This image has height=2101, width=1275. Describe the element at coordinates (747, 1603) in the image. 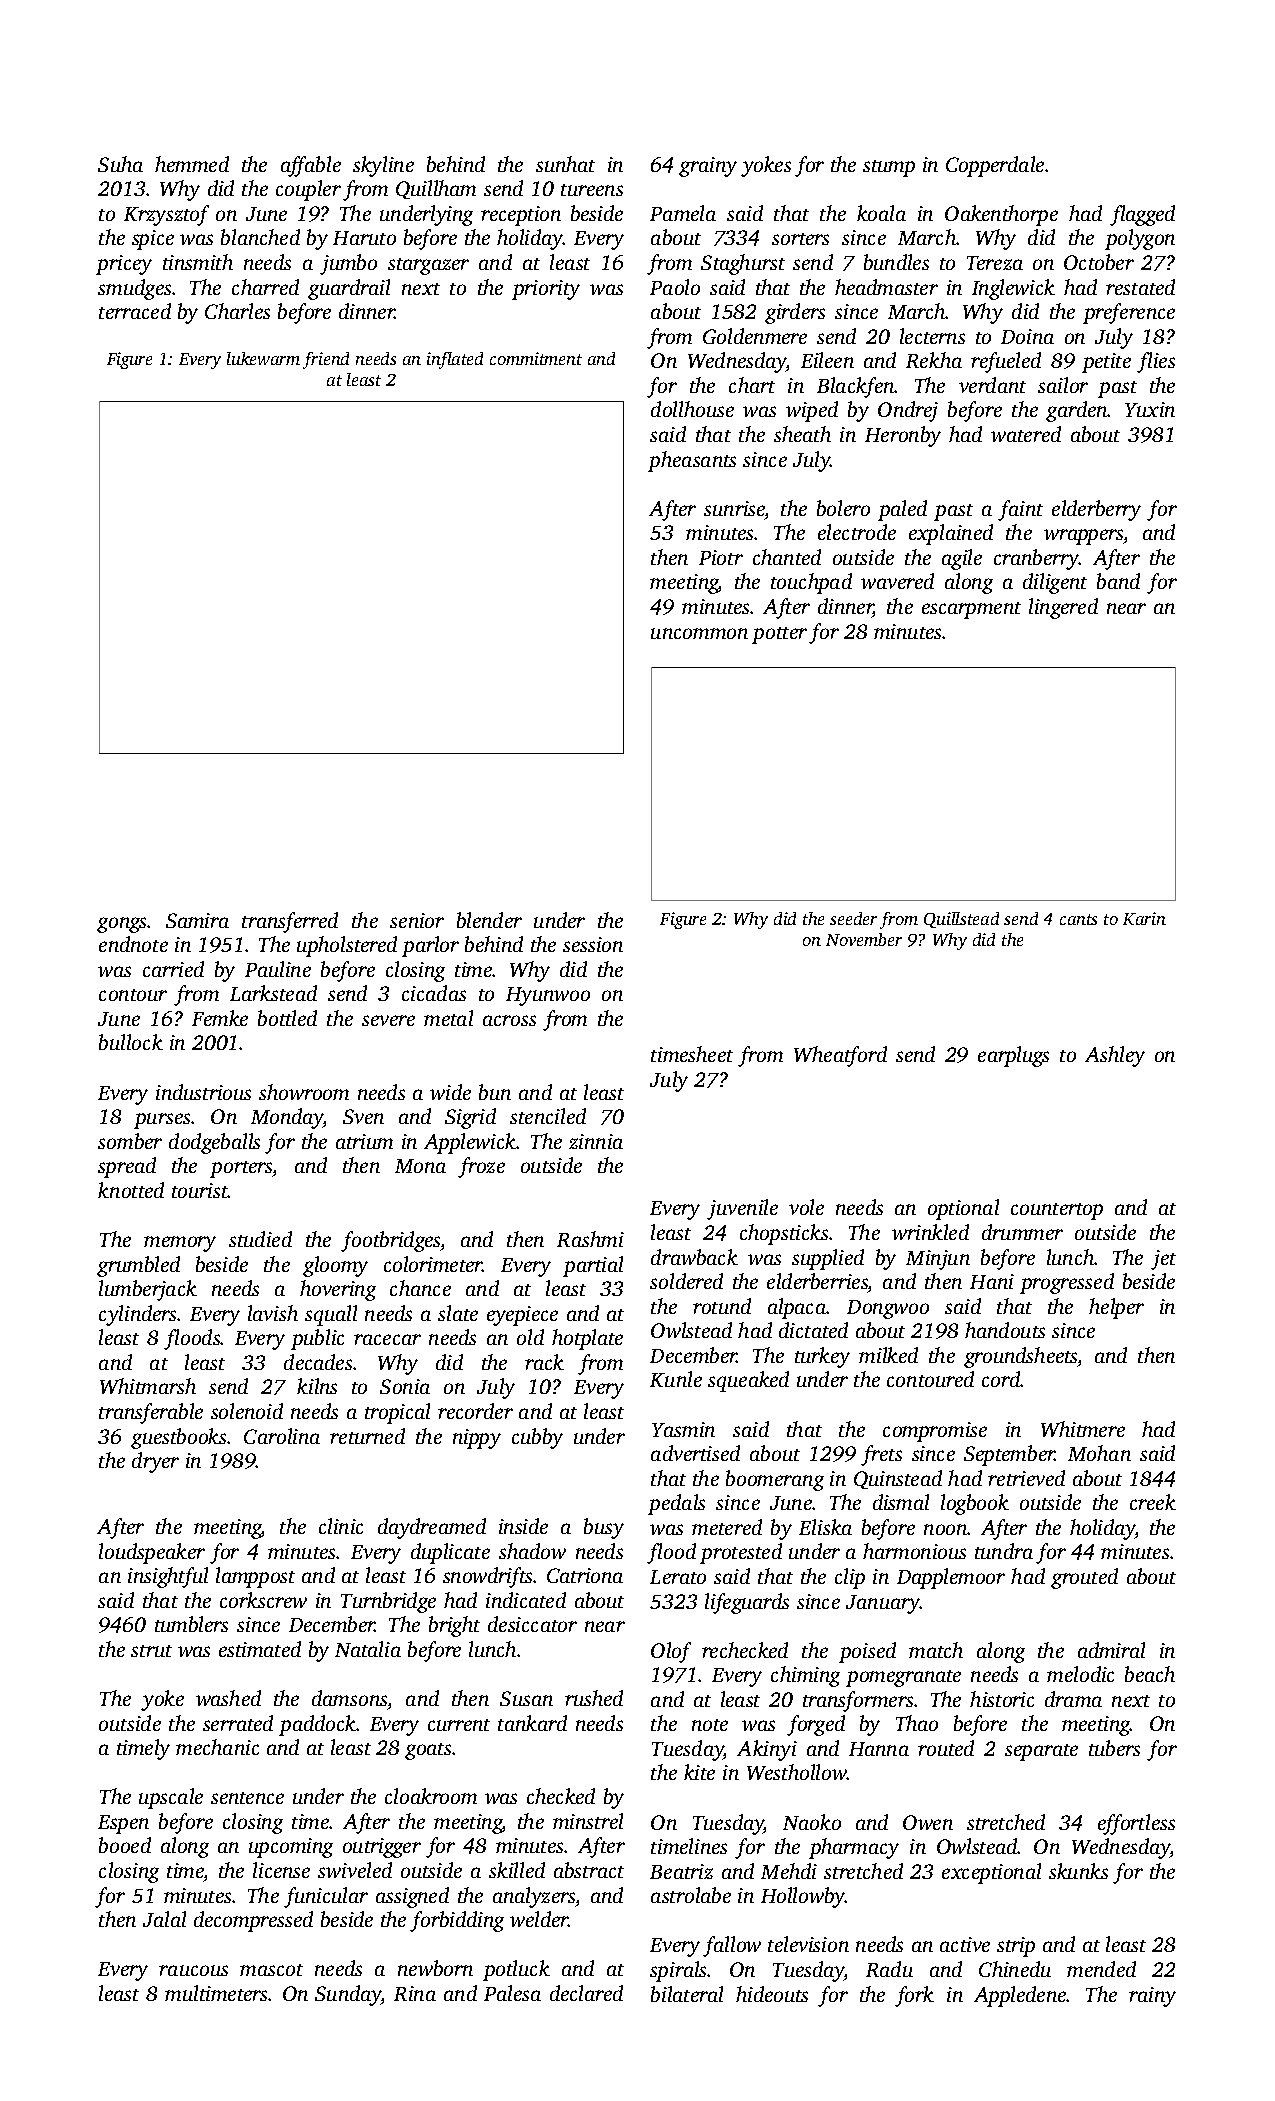

I see `lifeguards` at that location.
